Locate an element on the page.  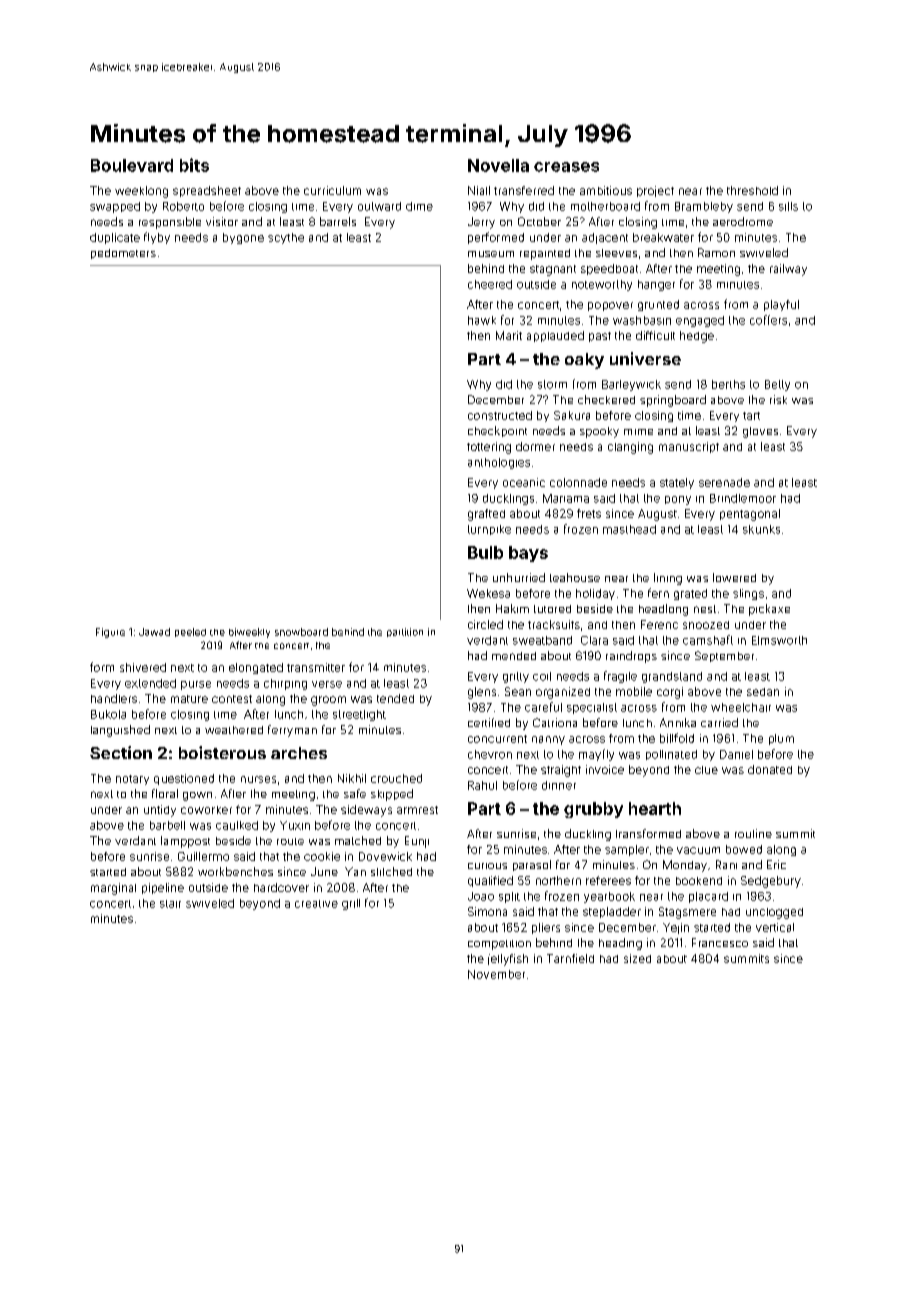
visitor is located at coordinates (222, 221).
